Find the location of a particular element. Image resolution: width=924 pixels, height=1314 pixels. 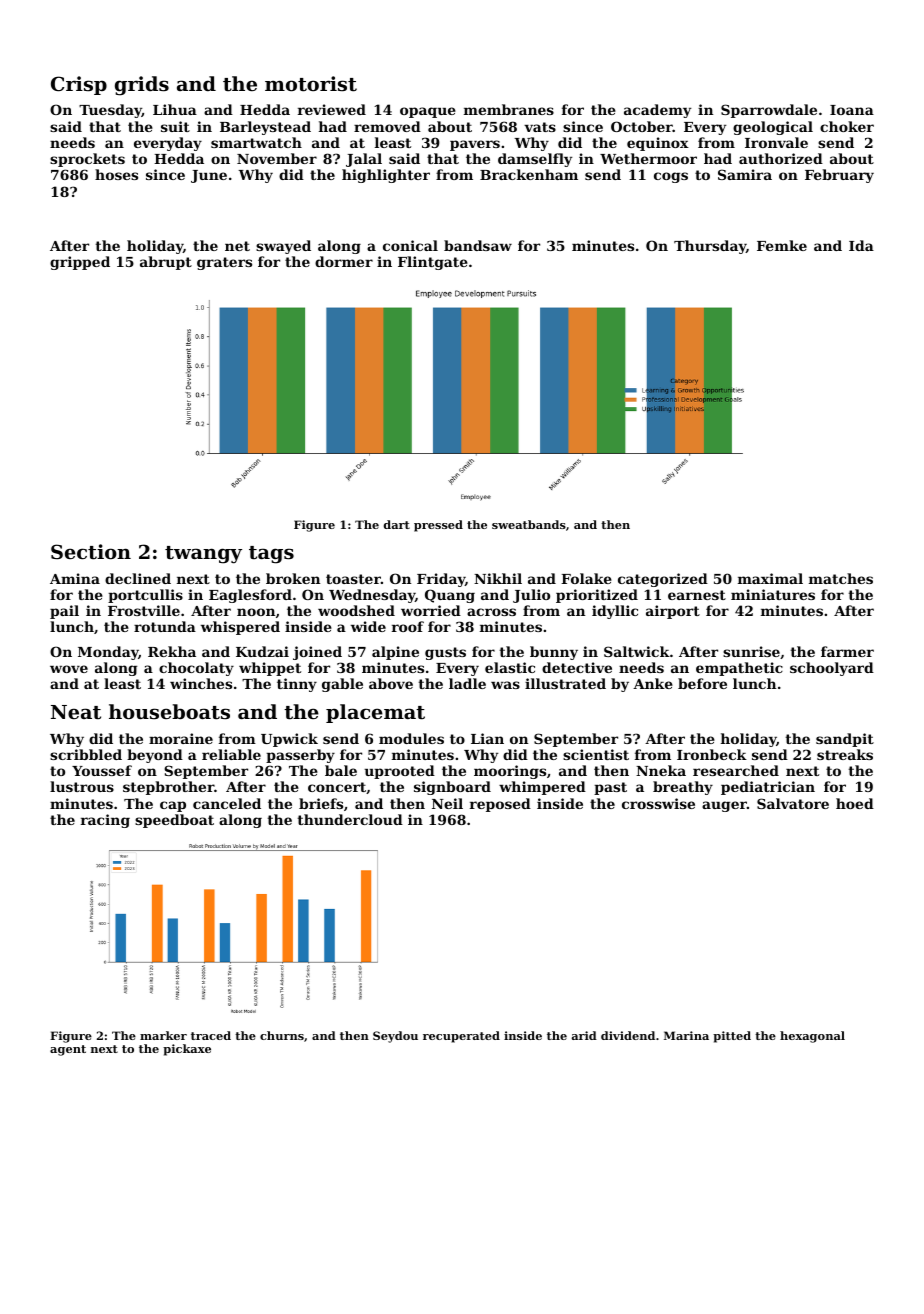

marker is located at coordinates (163, 1035).
